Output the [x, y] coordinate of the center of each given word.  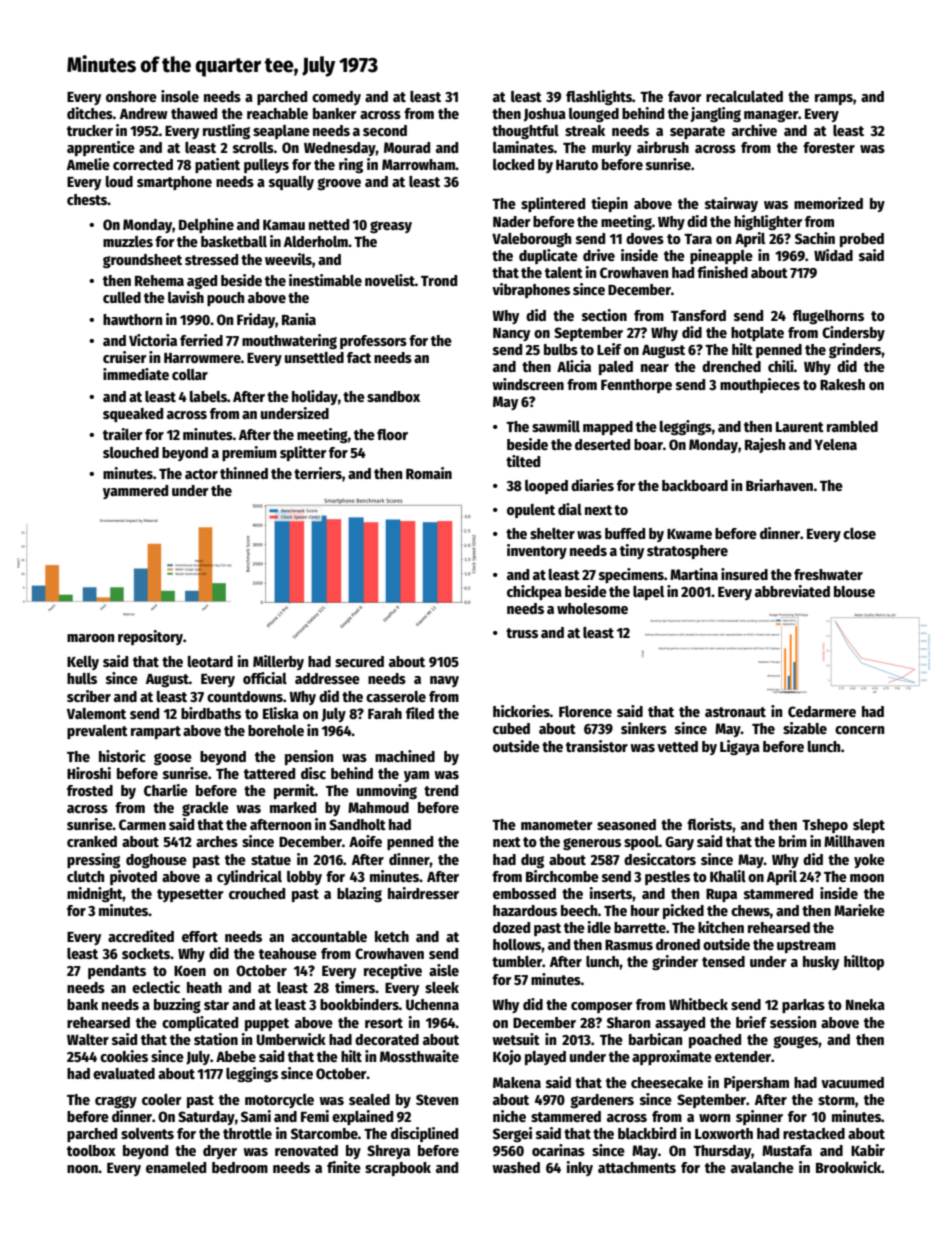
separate [697, 132]
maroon [90, 638]
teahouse [288, 953]
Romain [429, 473]
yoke [869, 861]
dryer [220, 1152]
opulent [531, 511]
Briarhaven [779, 485]
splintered [553, 204]
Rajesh [765, 445]
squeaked [133, 415]
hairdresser [423, 893]
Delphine [206, 225]
